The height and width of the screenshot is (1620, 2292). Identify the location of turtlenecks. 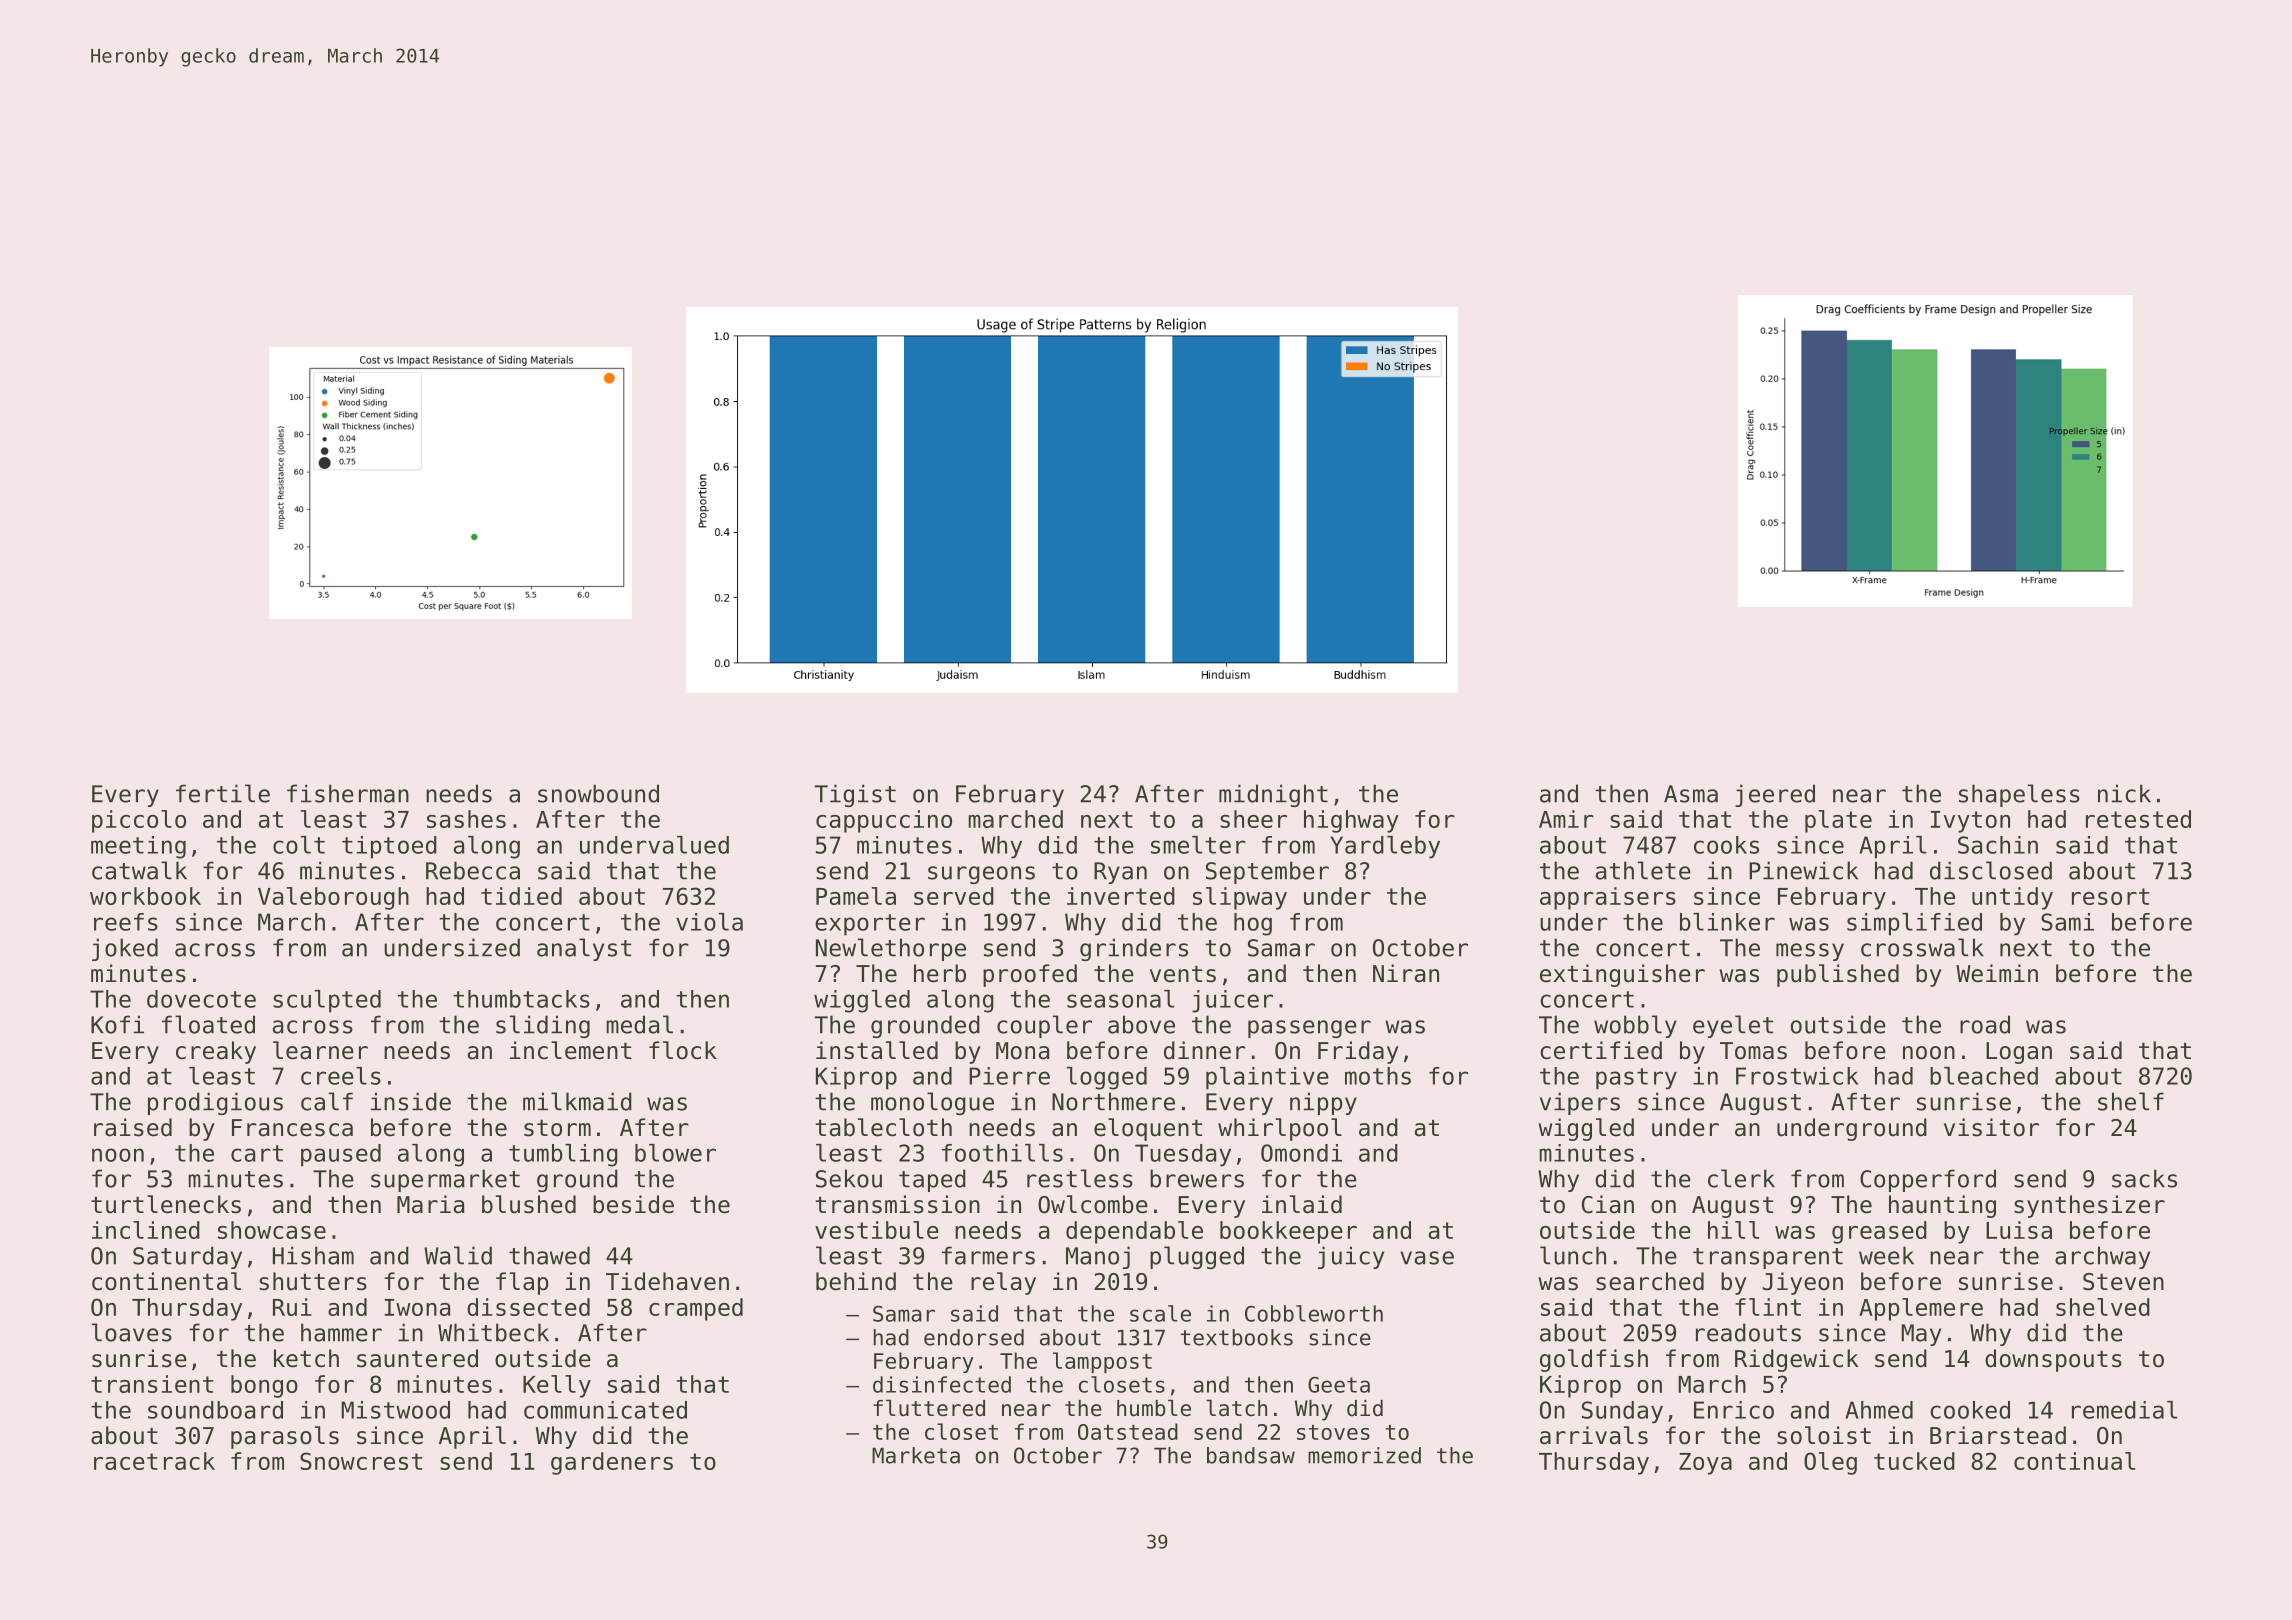
(166, 1204).
